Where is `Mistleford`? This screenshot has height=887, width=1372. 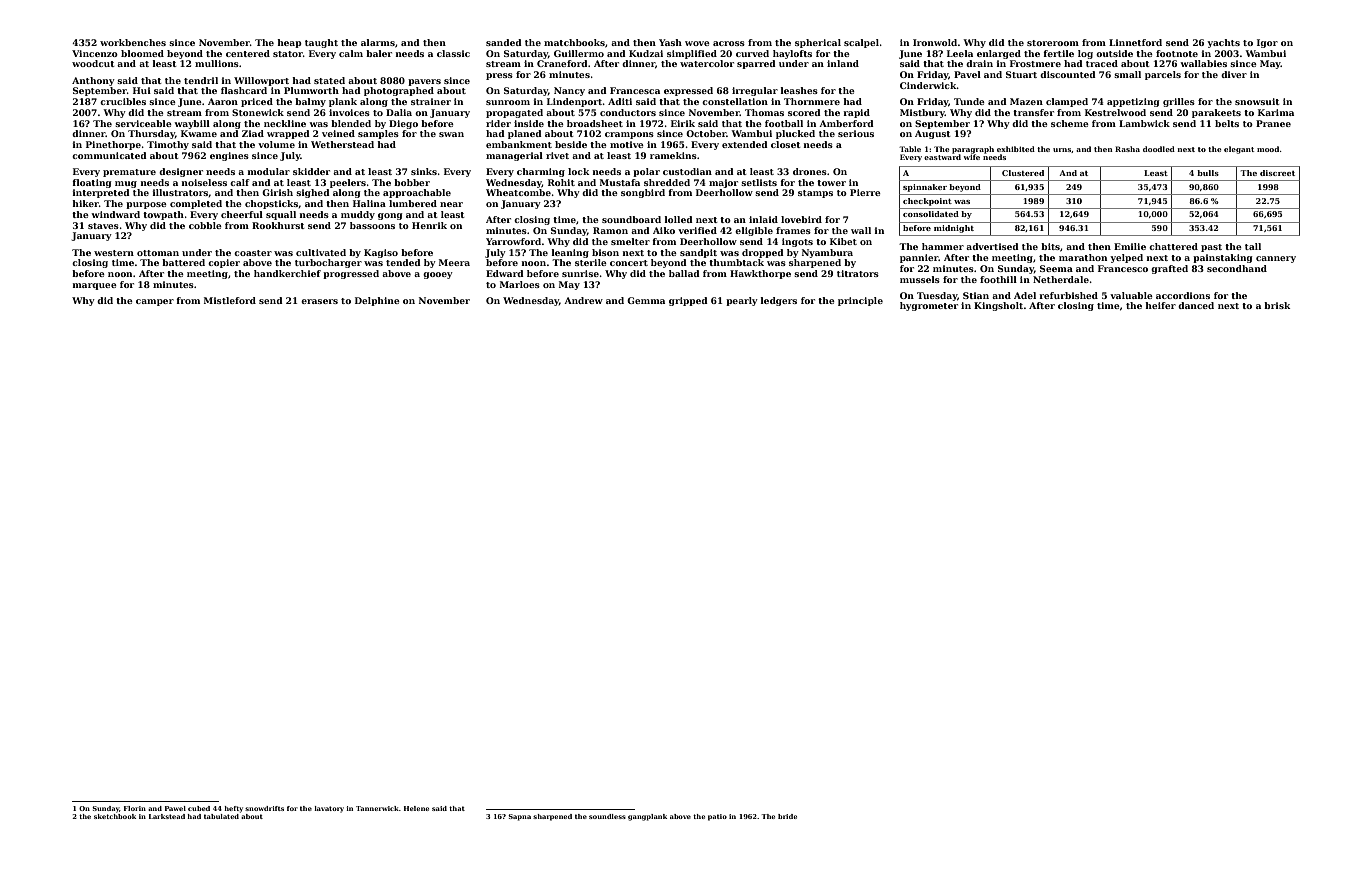 Mistleford is located at coordinates (230, 300).
